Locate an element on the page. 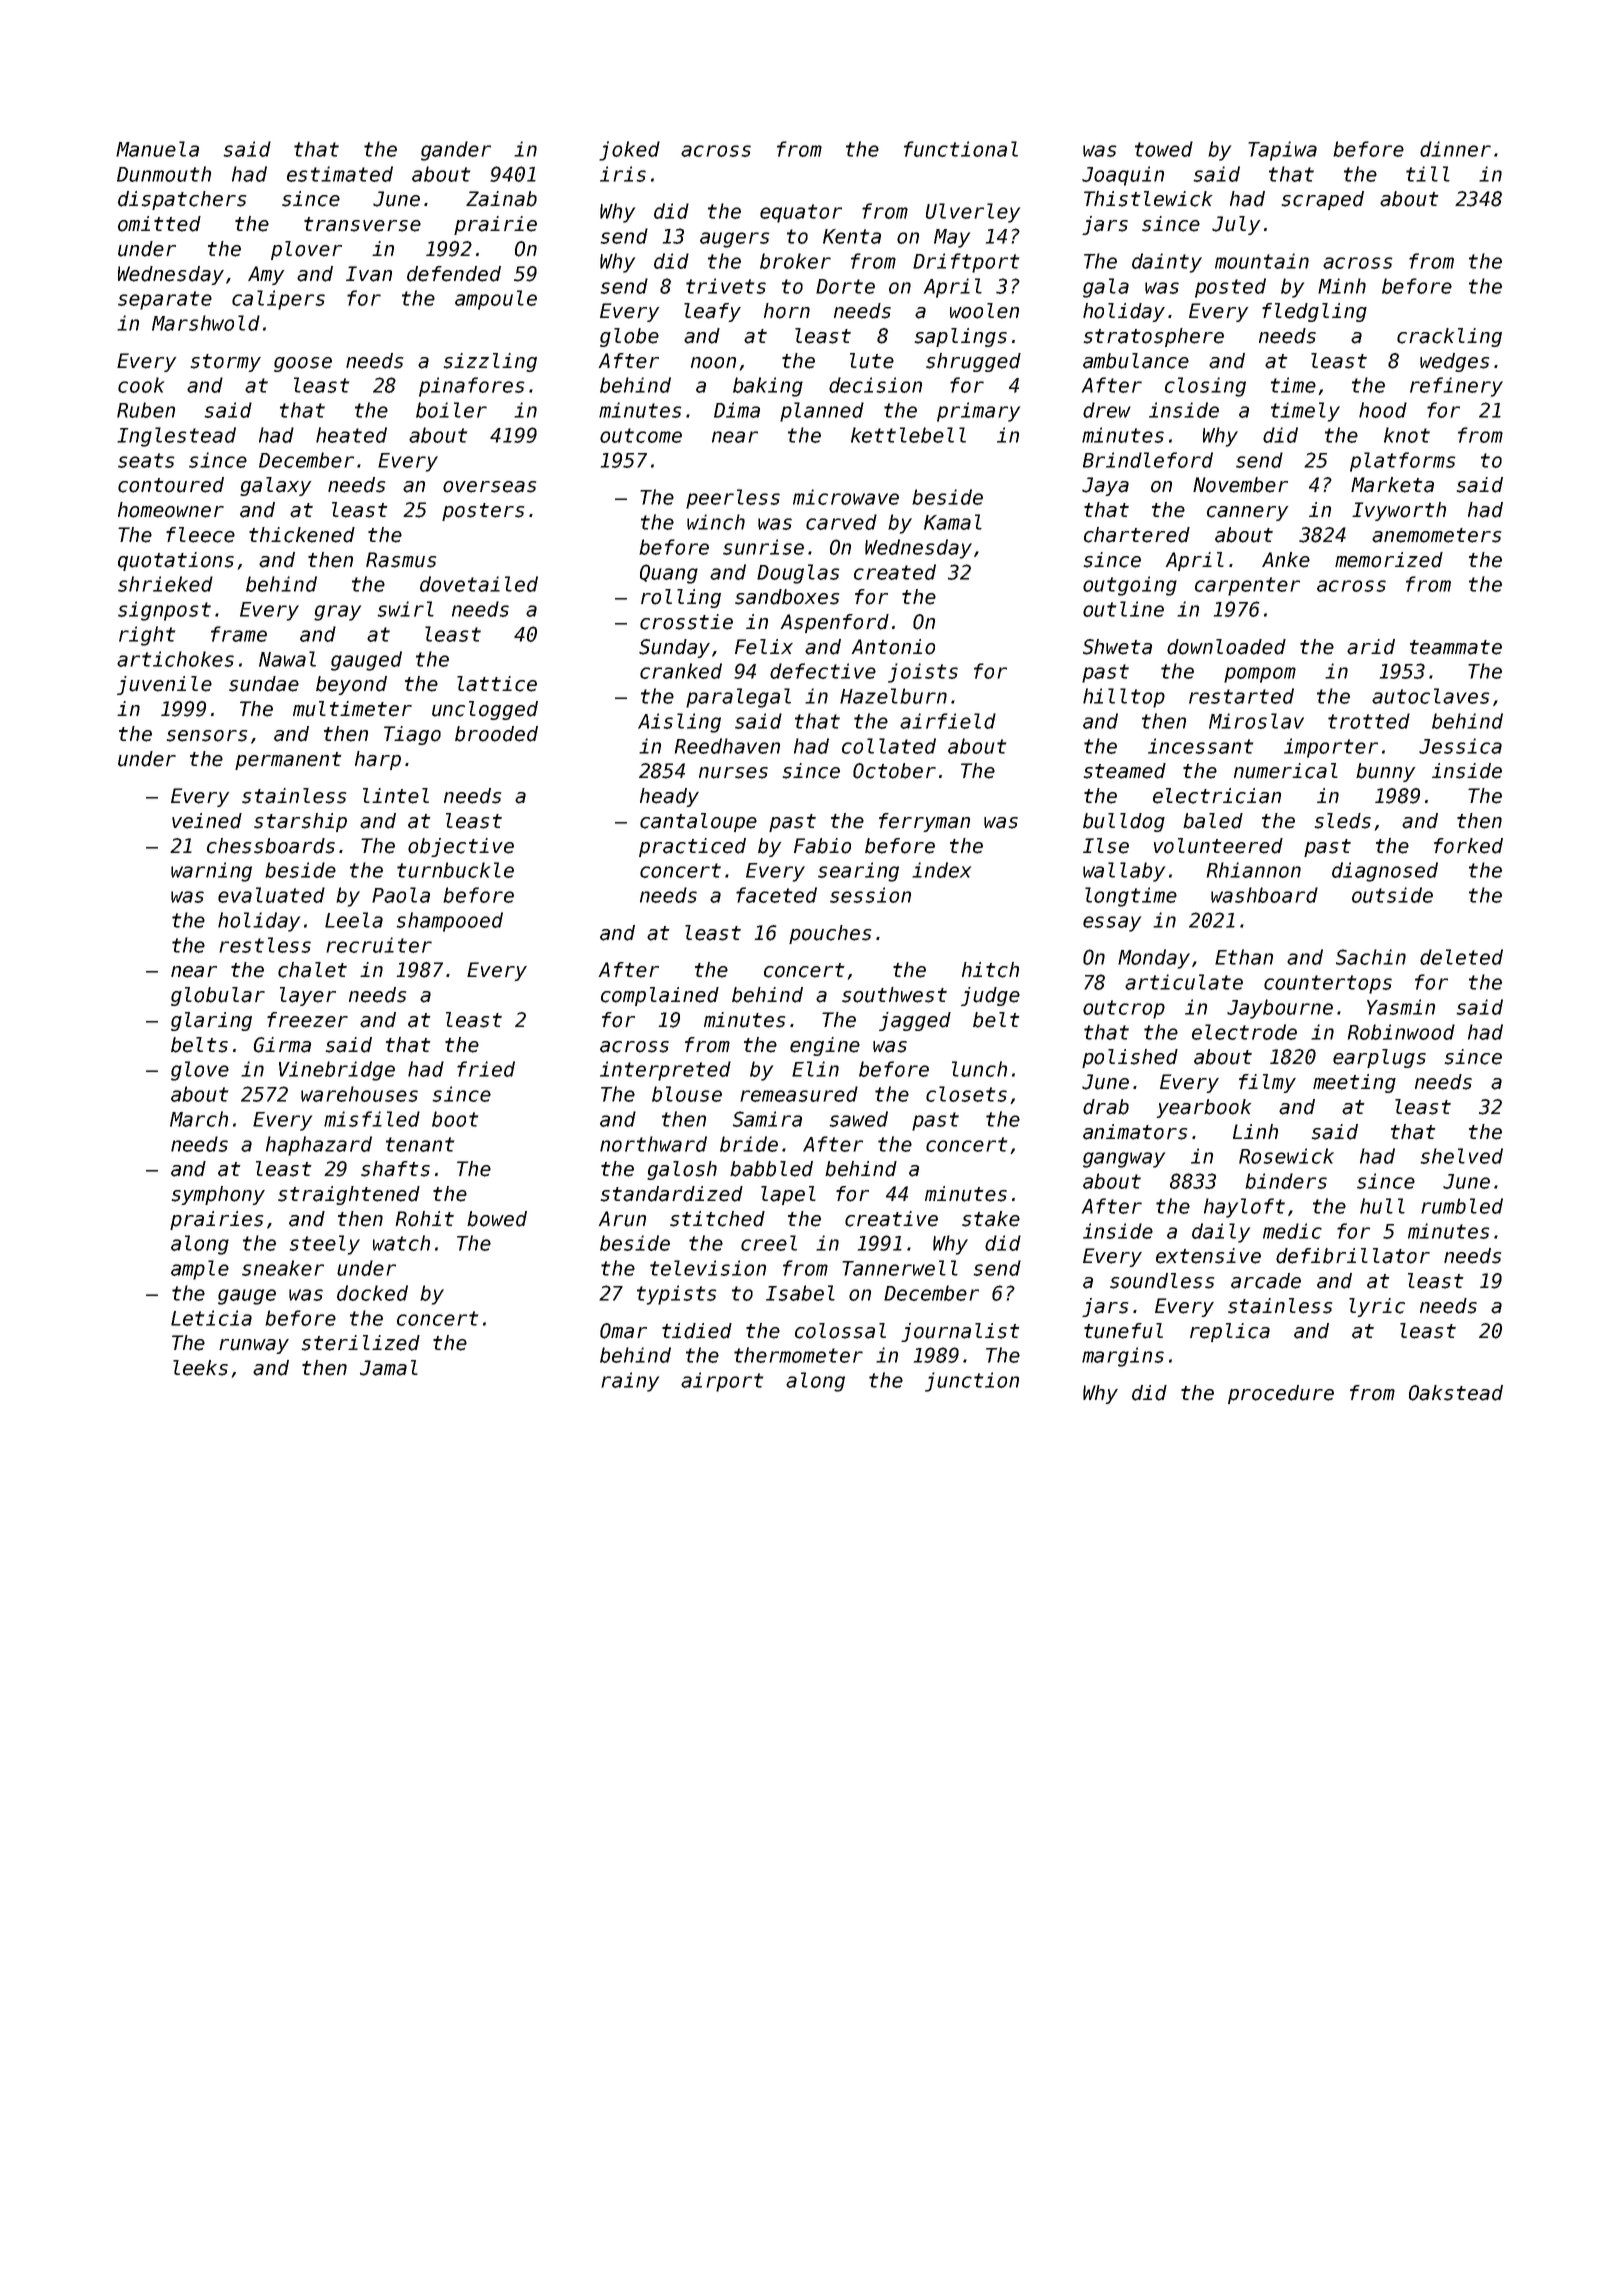 The image size is (1620, 2292). hilltop is located at coordinates (1124, 698).
